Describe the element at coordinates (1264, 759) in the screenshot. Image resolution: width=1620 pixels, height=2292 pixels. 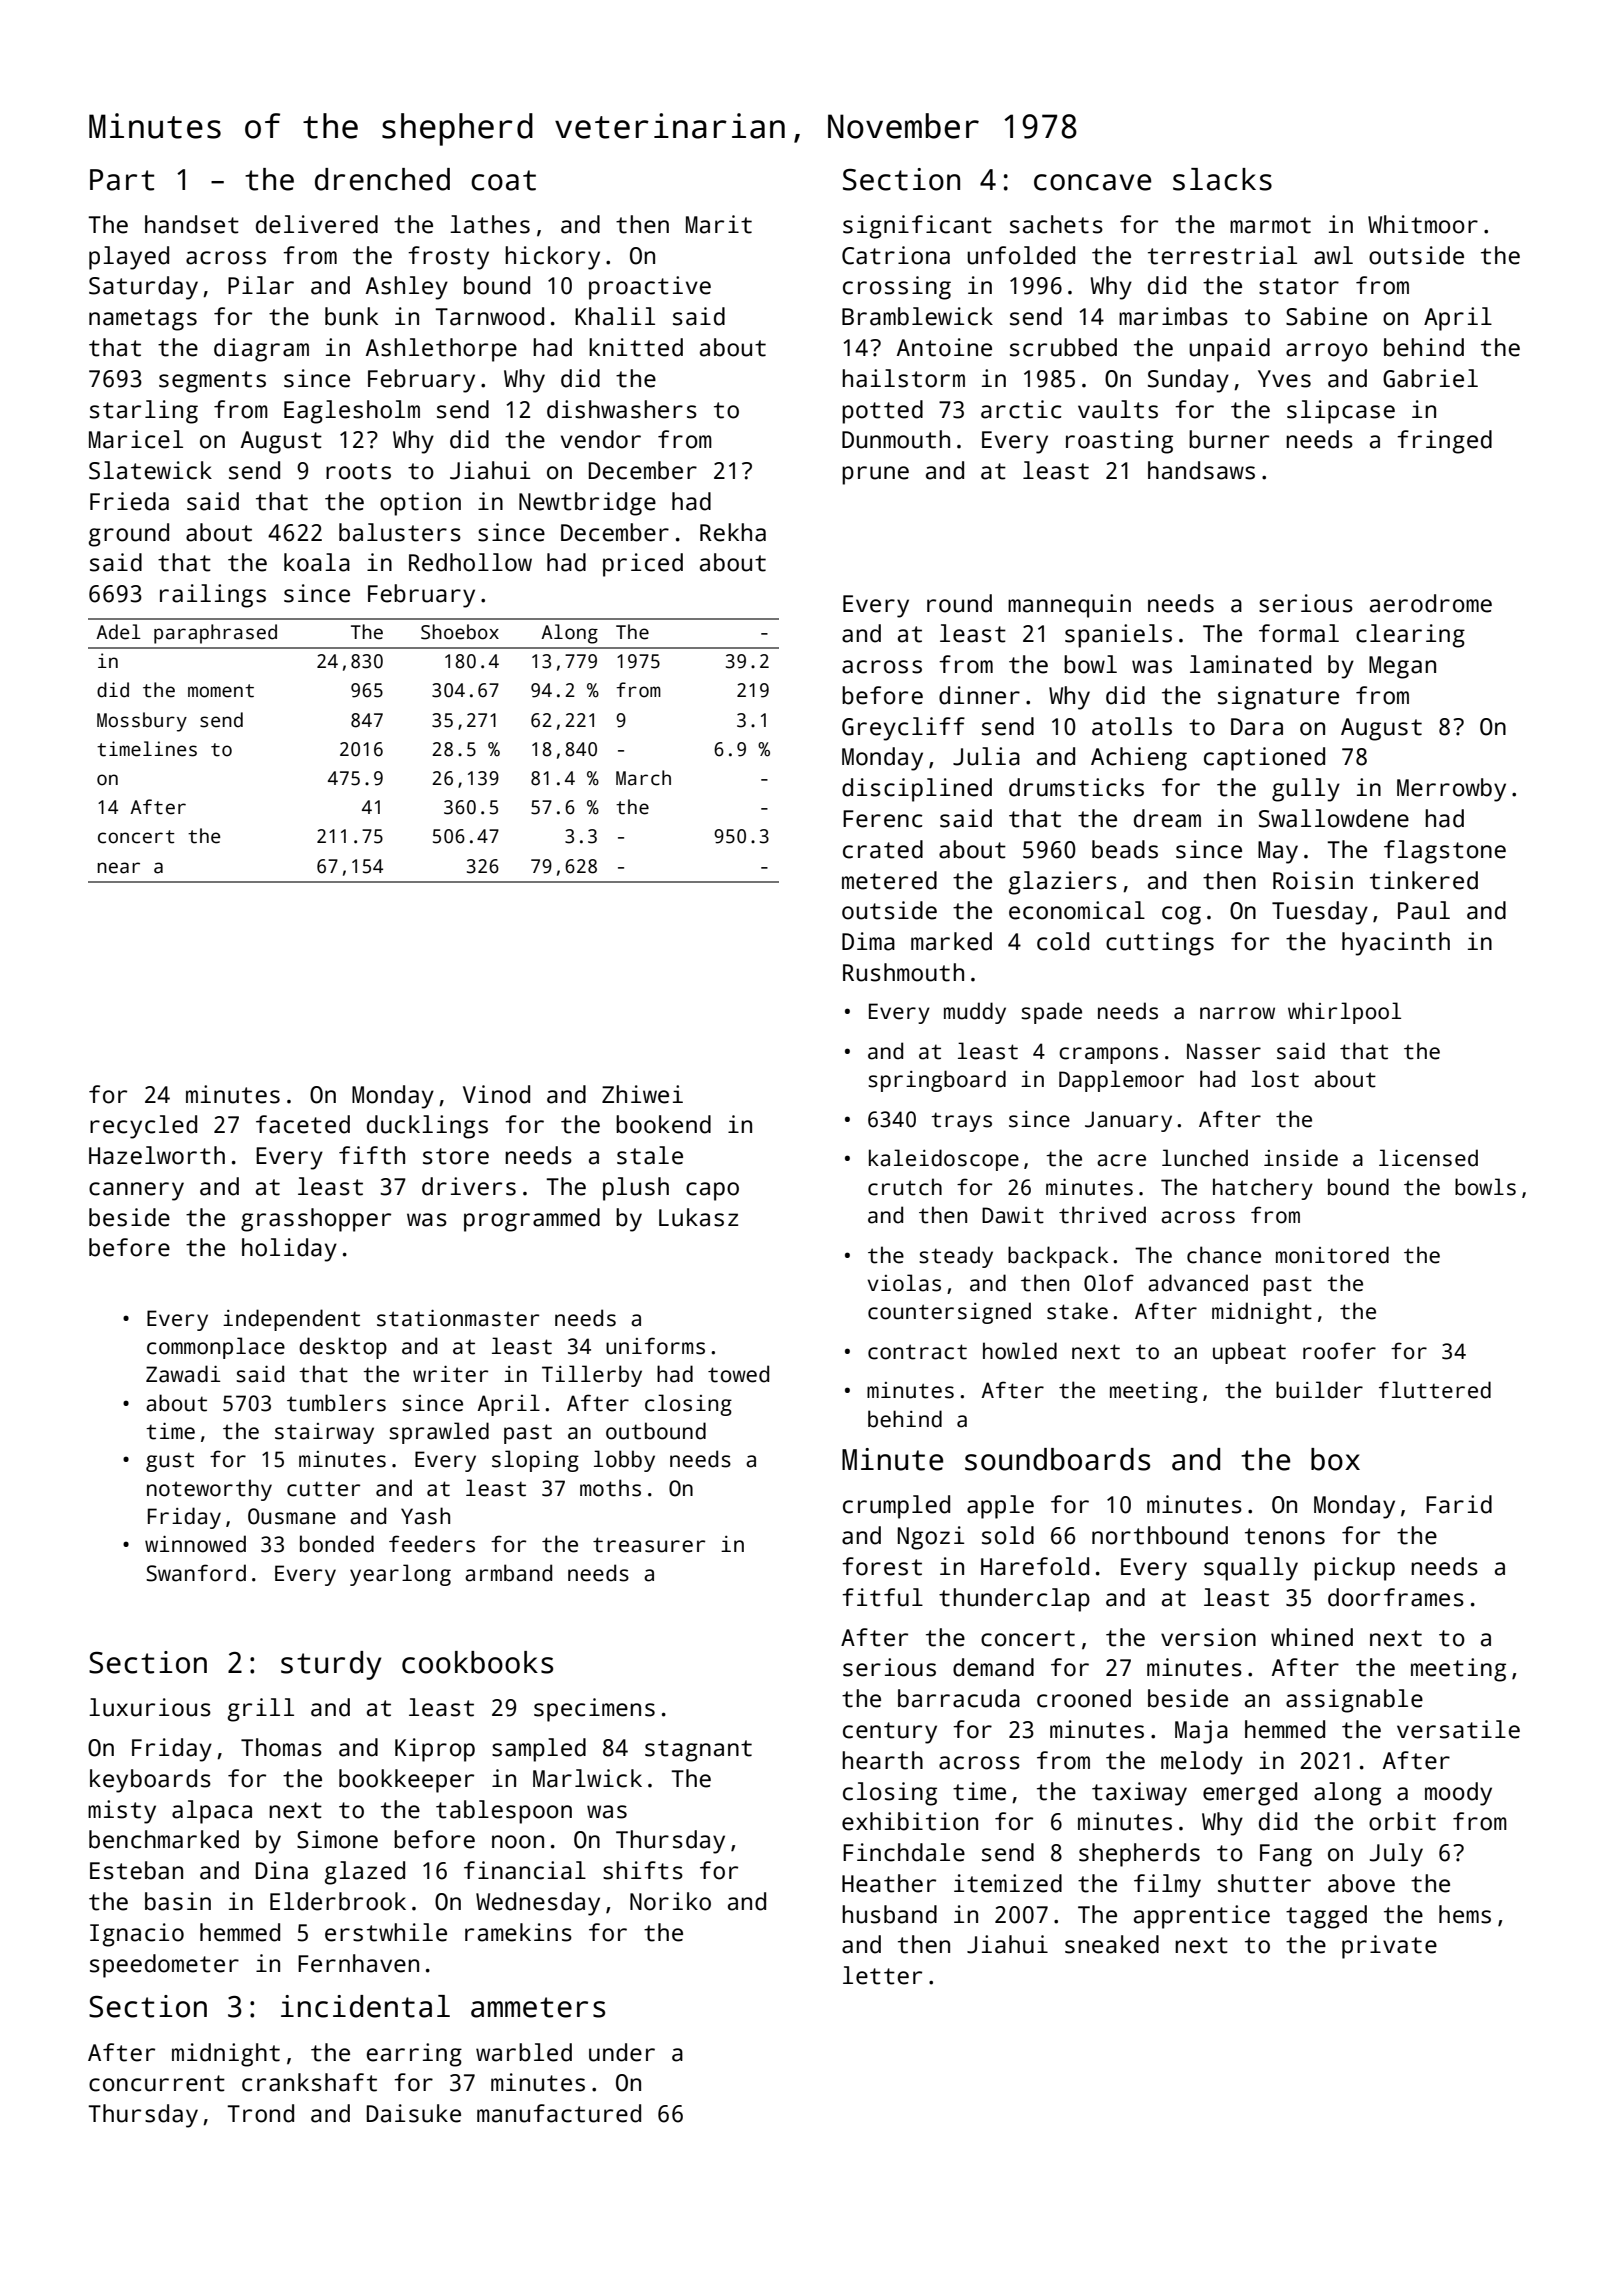
I see `captioned` at that location.
